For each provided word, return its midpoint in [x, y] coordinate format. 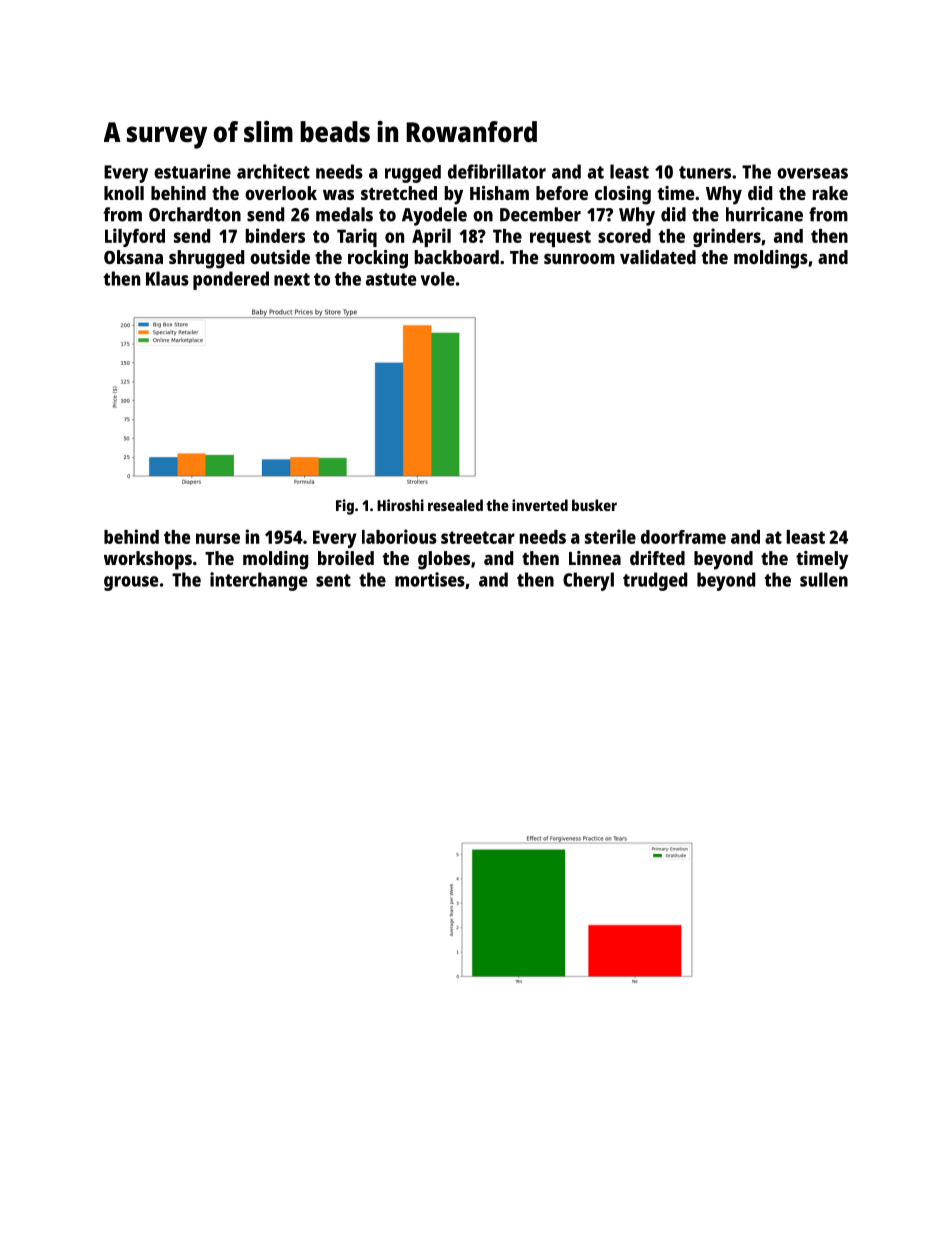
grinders [727, 237]
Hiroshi [400, 505]
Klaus [167, 278]
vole [438, 279]
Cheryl [588, 581]
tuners [705, 172]
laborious [399, 536]
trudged [655, 581]
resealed [455, 505]
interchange [258, 581]
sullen [824, 579]
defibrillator [497, 171]
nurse [218, 538]
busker [594, 505]
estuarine [192, 171]
